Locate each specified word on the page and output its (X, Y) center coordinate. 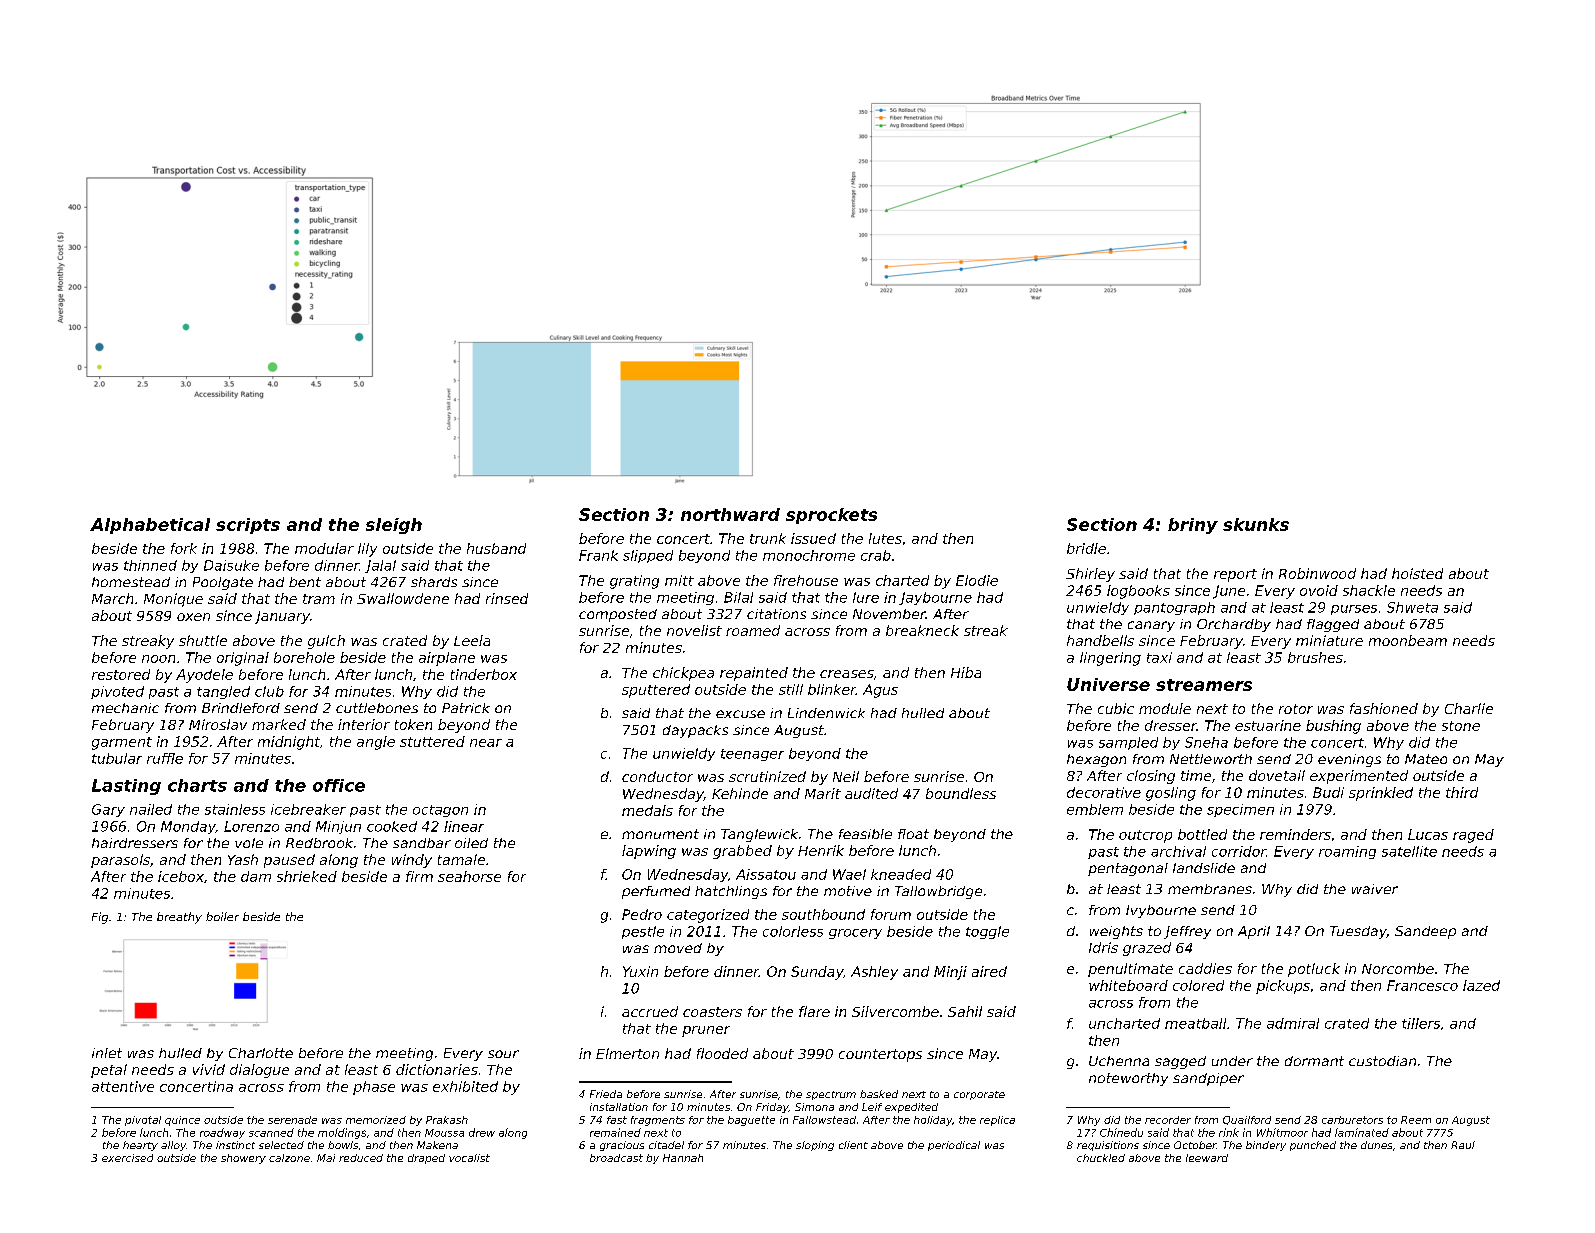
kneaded (901, 874)
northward (730, 514)
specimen (1240, 810)
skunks (1256, 524)
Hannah (683, 1158)
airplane (447, 659)
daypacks (695, 731)
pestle (643, 932)
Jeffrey (1187, 932)
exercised (127, 1158)
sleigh (394, 526)
